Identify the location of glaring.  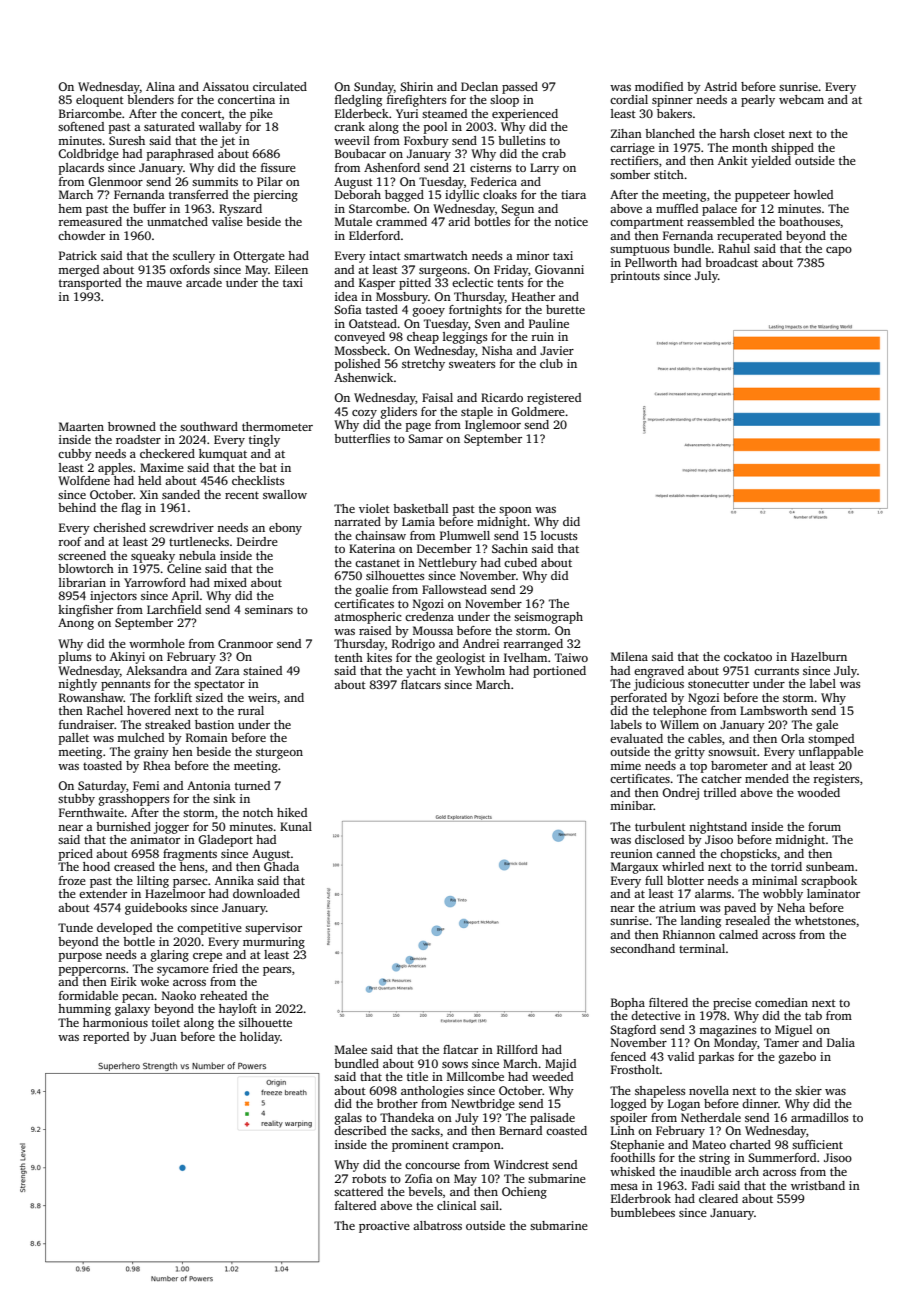
(170, 956).
